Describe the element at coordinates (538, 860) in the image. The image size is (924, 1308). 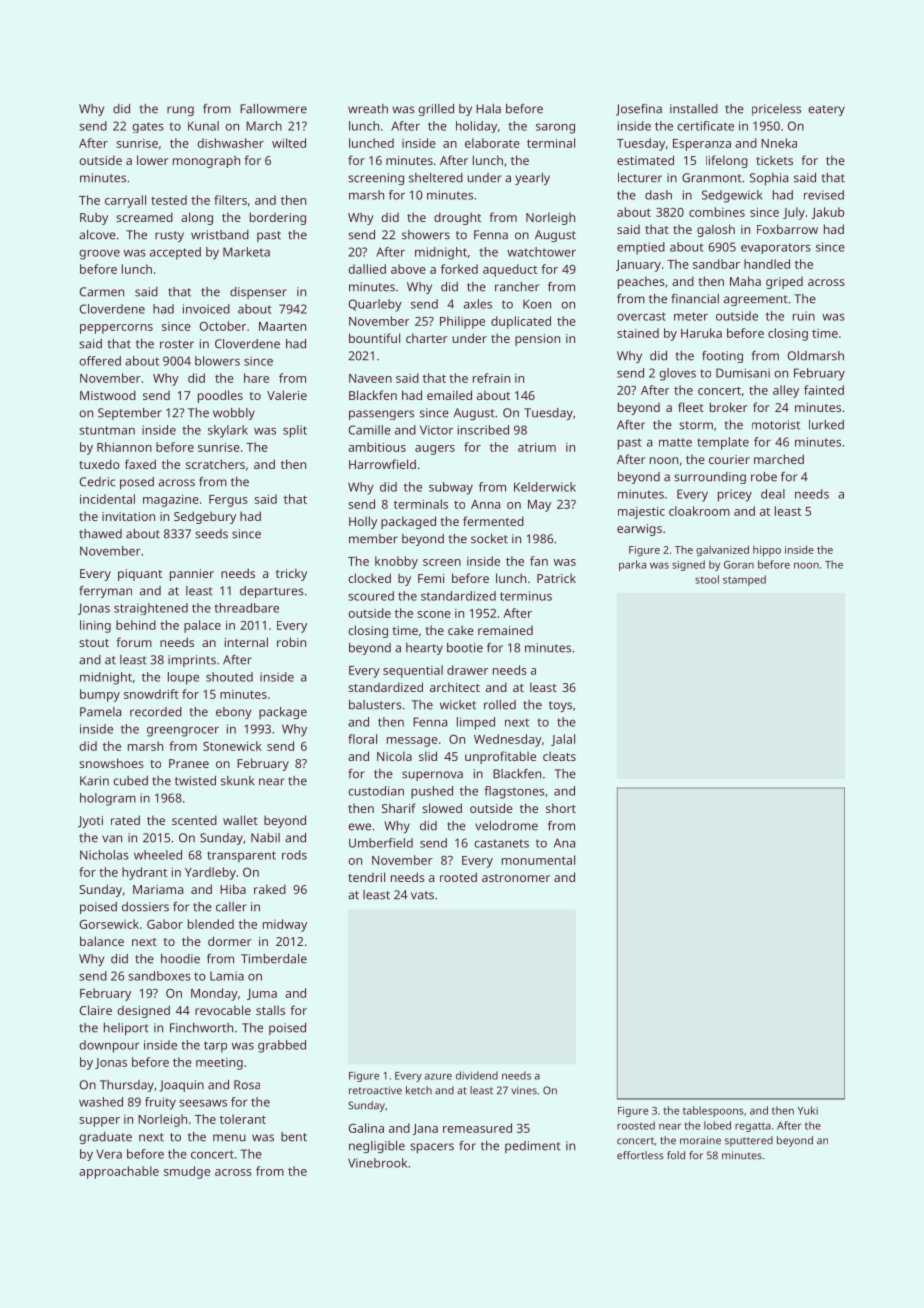
I see `monumental` at that location.
